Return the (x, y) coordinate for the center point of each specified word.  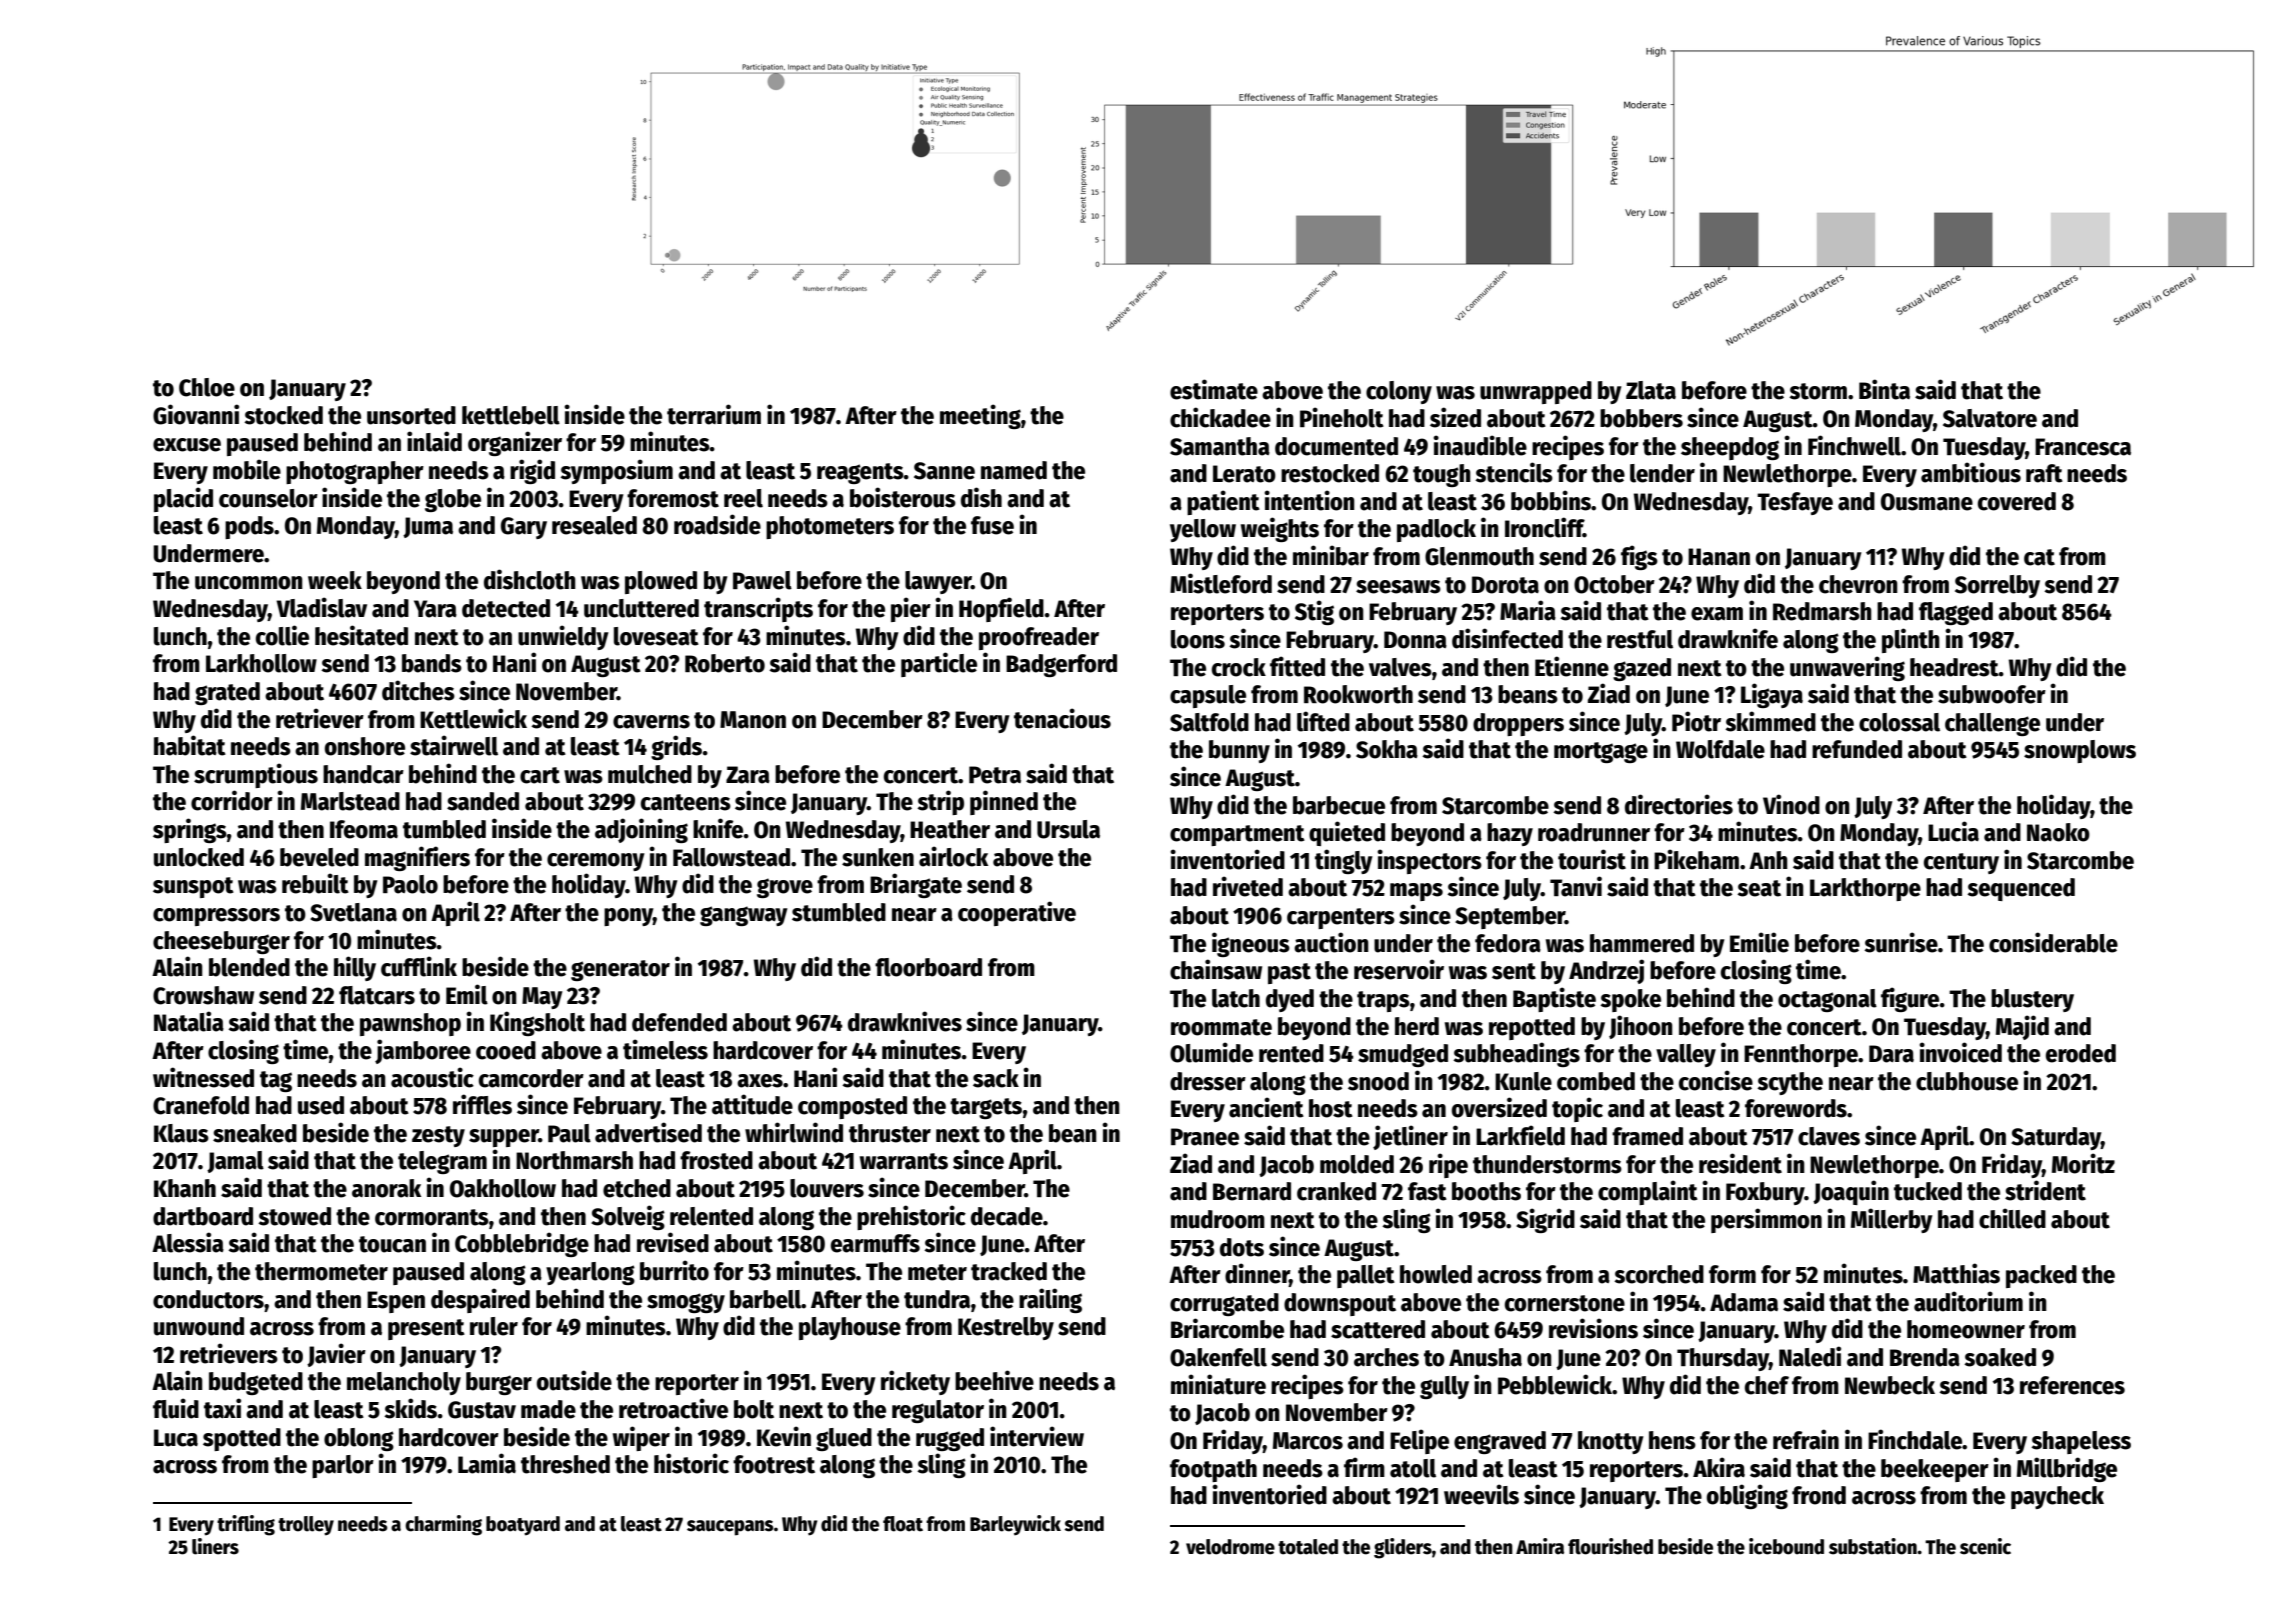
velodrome (1230, 1547)
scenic (1985, 1546)
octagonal (1827, 1000)
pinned (1004, 802)
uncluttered (641, 608)
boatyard (523, 1526)
